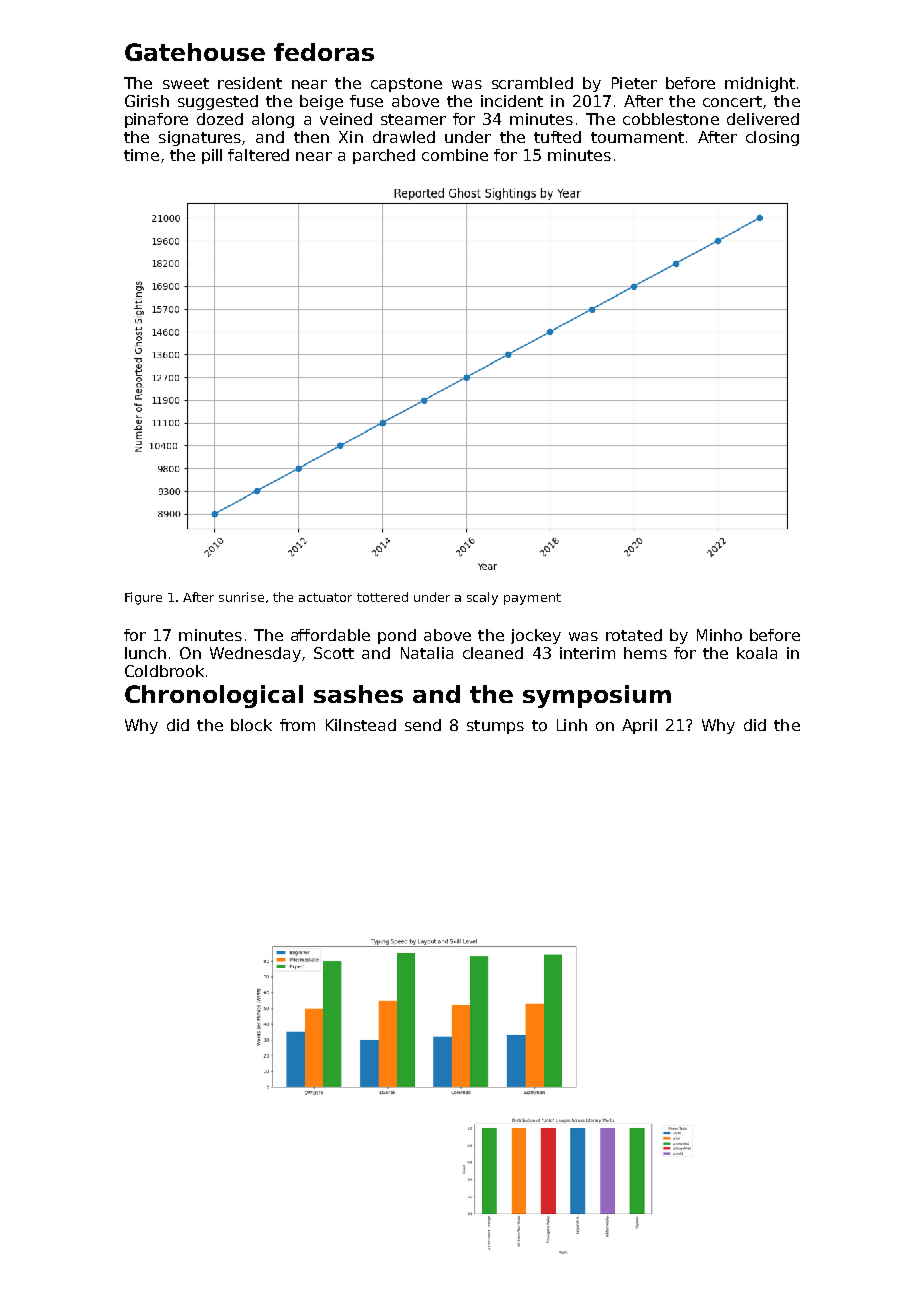  What do you see at coordinates (241, 597) in the screenshot?
I see `sunrise` at bounding box center [241, 597].
